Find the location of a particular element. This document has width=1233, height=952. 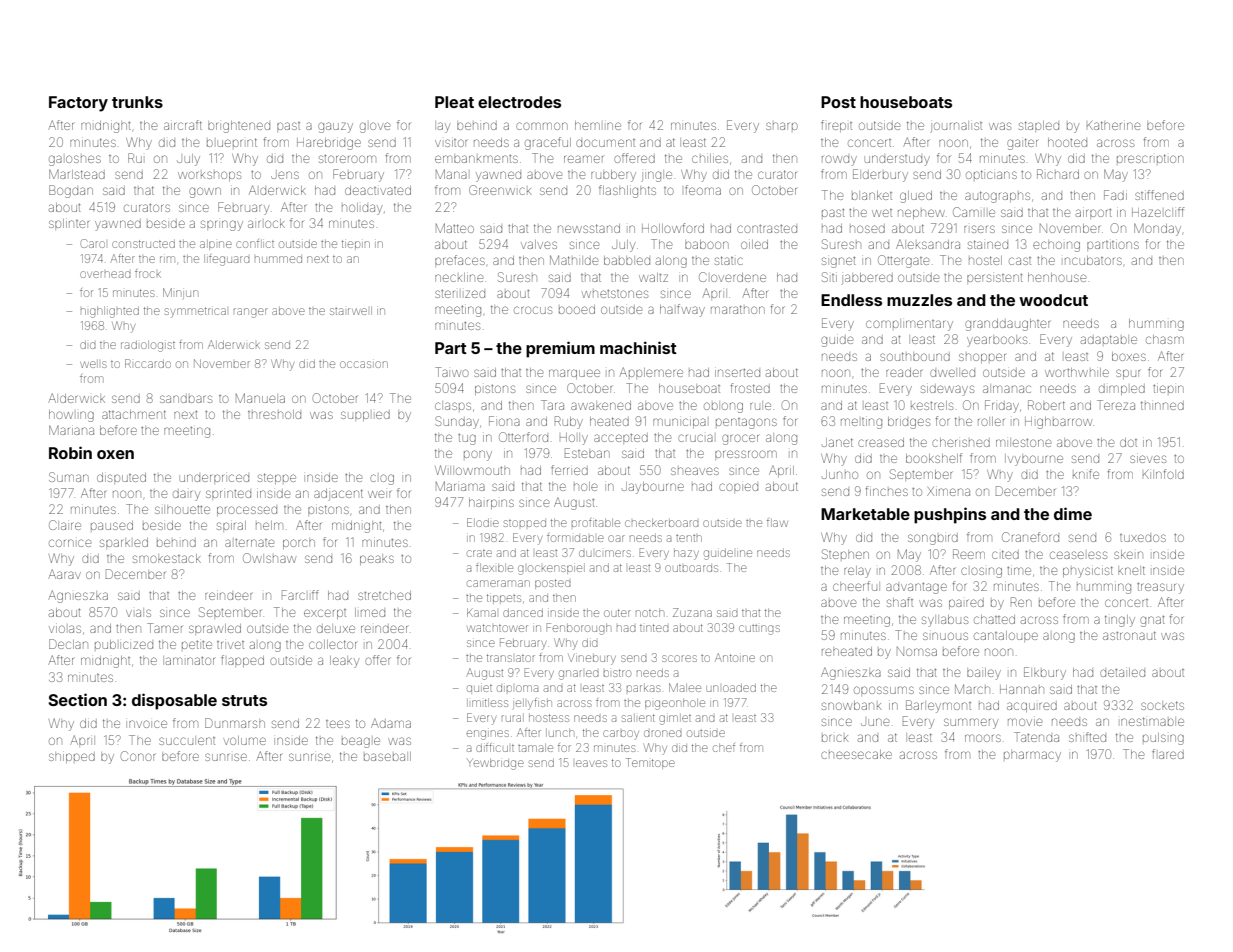

visitor is located at coordinates (451, 143).
